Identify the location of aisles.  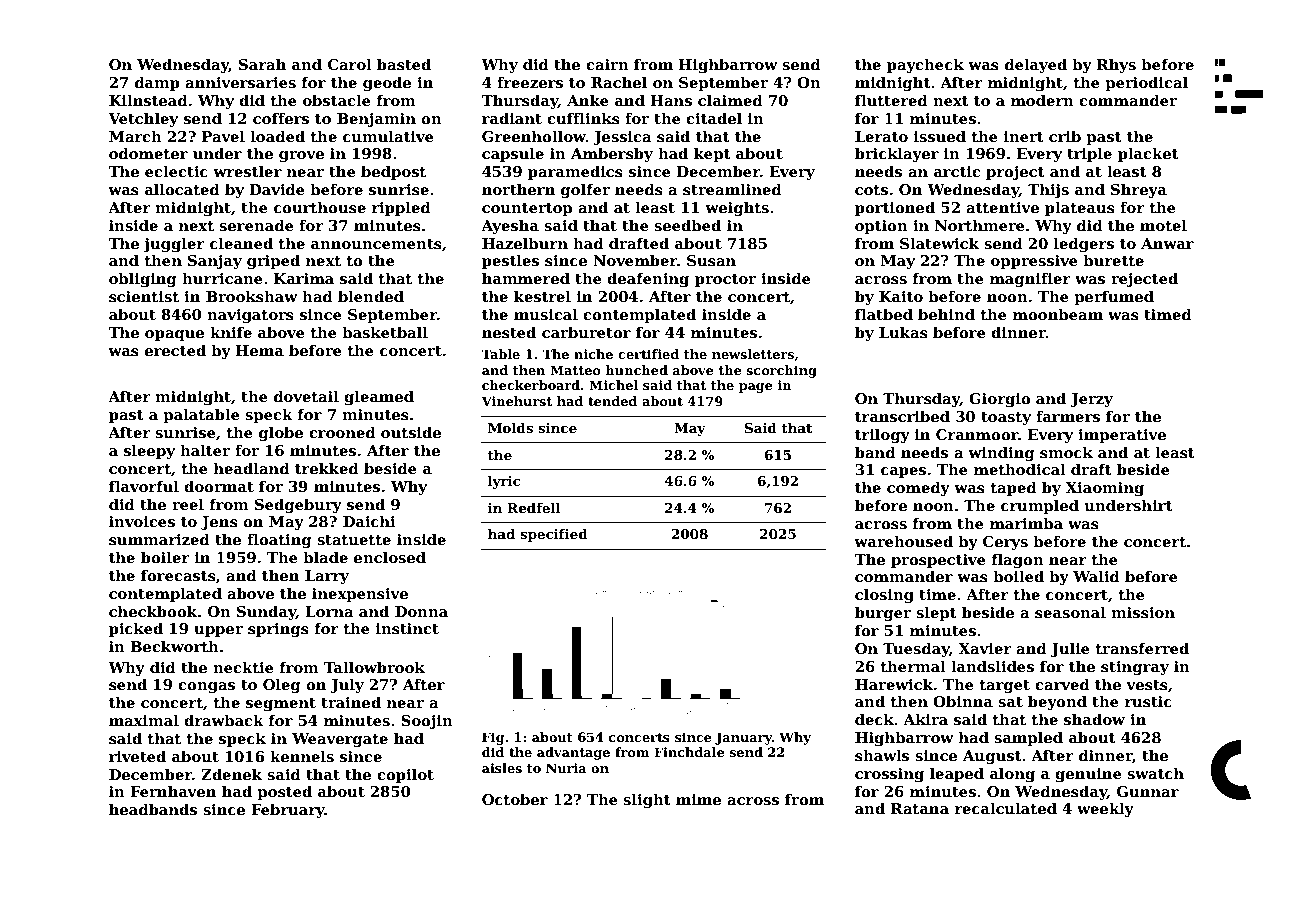
(502, 768).
